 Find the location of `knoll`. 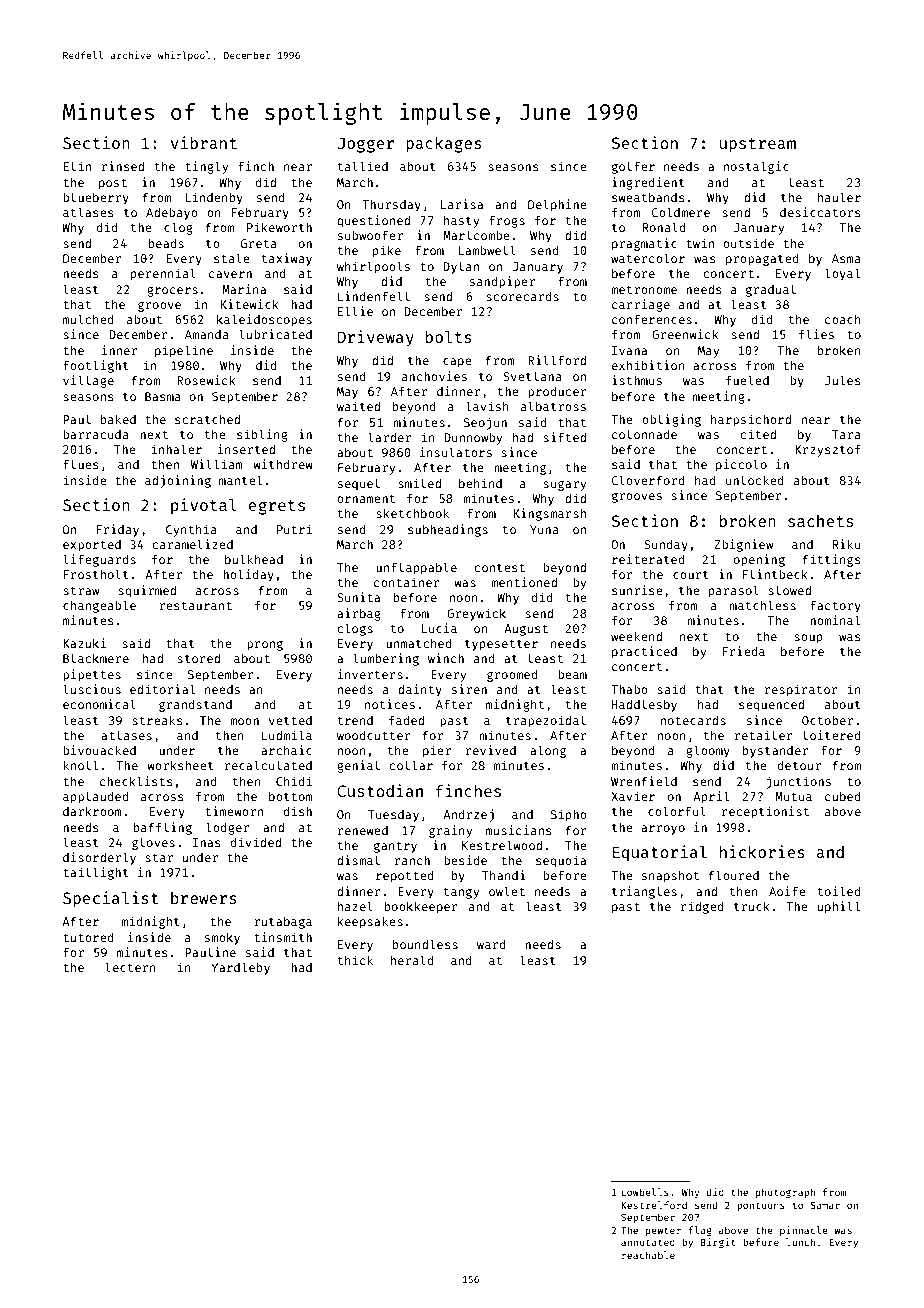

knoll is located at coordinates (80, 765).
